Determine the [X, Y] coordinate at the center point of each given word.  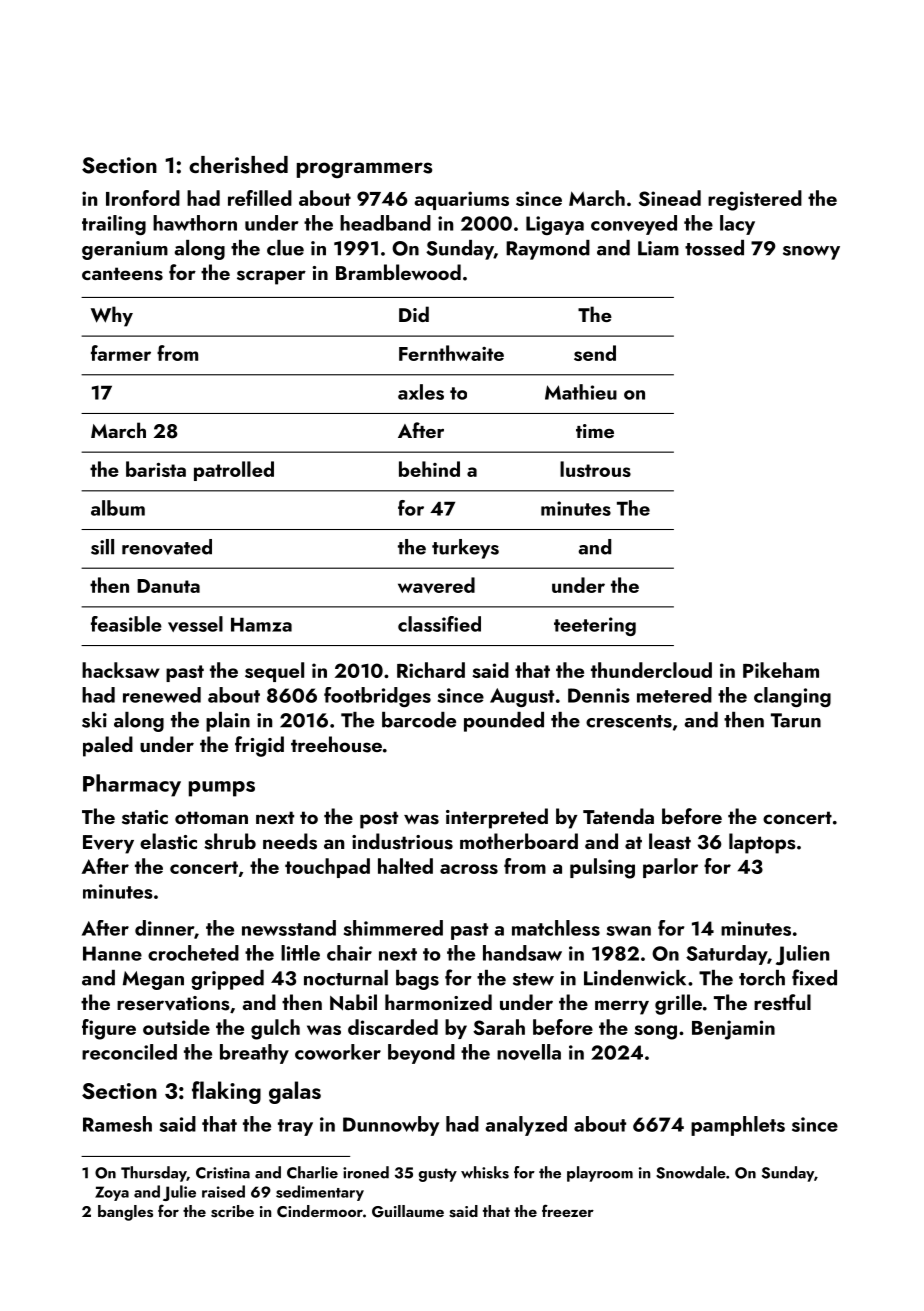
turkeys [465, 549]
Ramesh [117, 1124]
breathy [254, 1054]
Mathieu [581, 392]
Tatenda [618, 816]
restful [782, 1002]
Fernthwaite [451, 353]
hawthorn [195, 223]
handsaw [522, 953]
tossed [714, 248]
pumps [222, 789]
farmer [121, 353]
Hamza [261, 625]
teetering [595, 626]
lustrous [595, 469]
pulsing [602, 868]
